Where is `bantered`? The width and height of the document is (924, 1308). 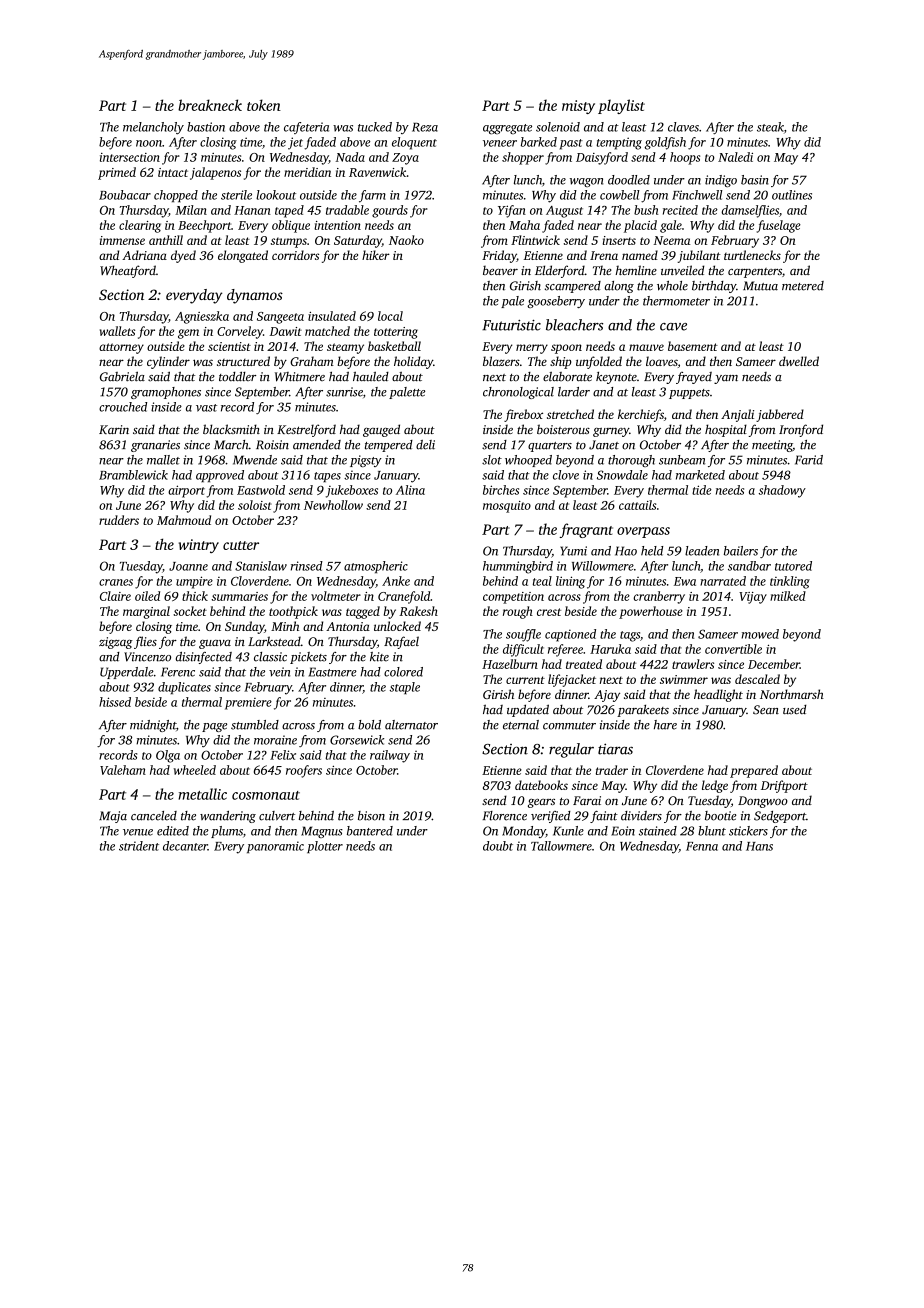 bantered is located at coordinates (370, 831).
